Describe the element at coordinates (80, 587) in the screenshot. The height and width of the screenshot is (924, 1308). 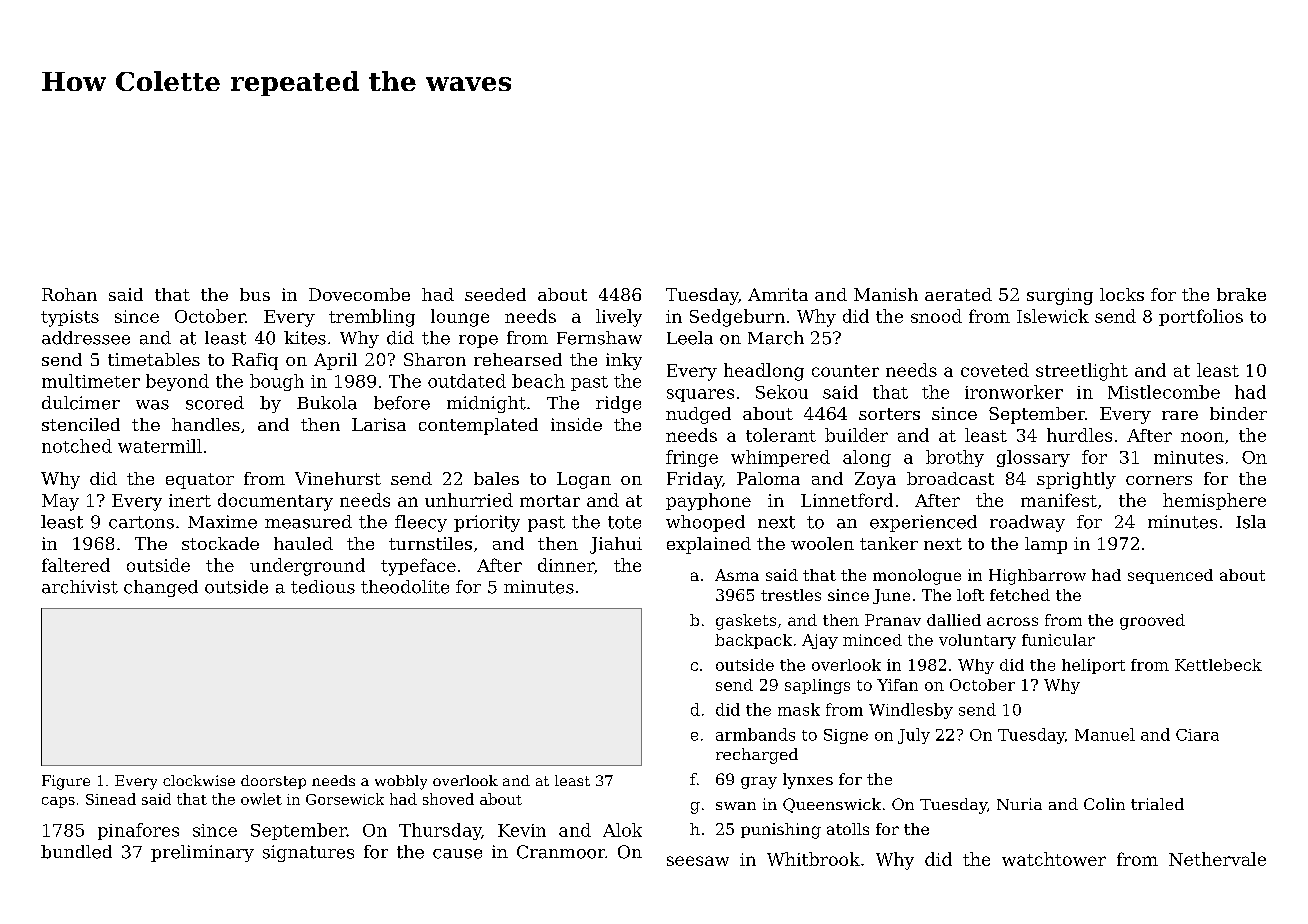
I see `archivist` at that location.
